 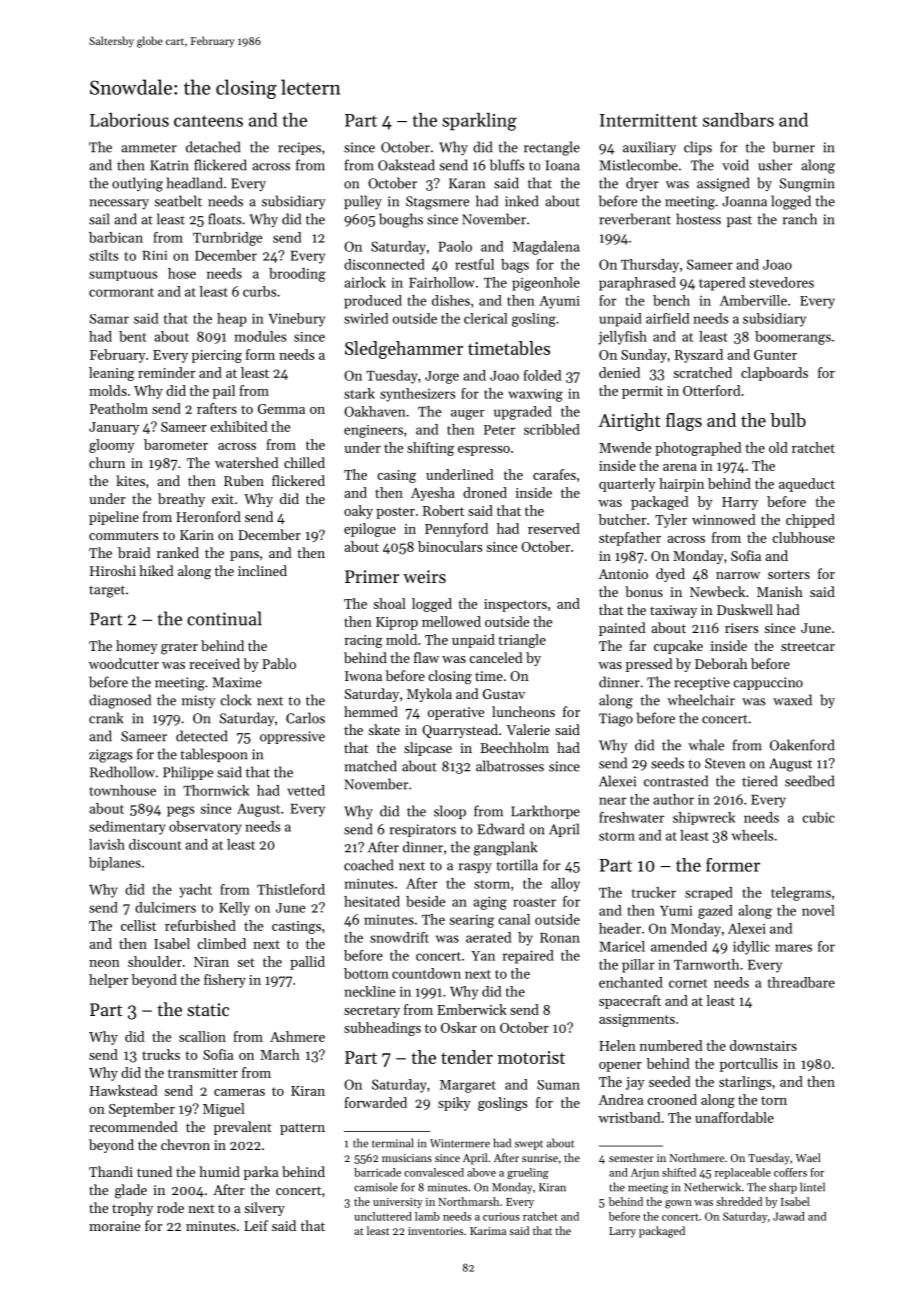 What do you see at coordinates (499, 430) in the screenshot?
I see `Peter` at bounding box center [499, 430].
